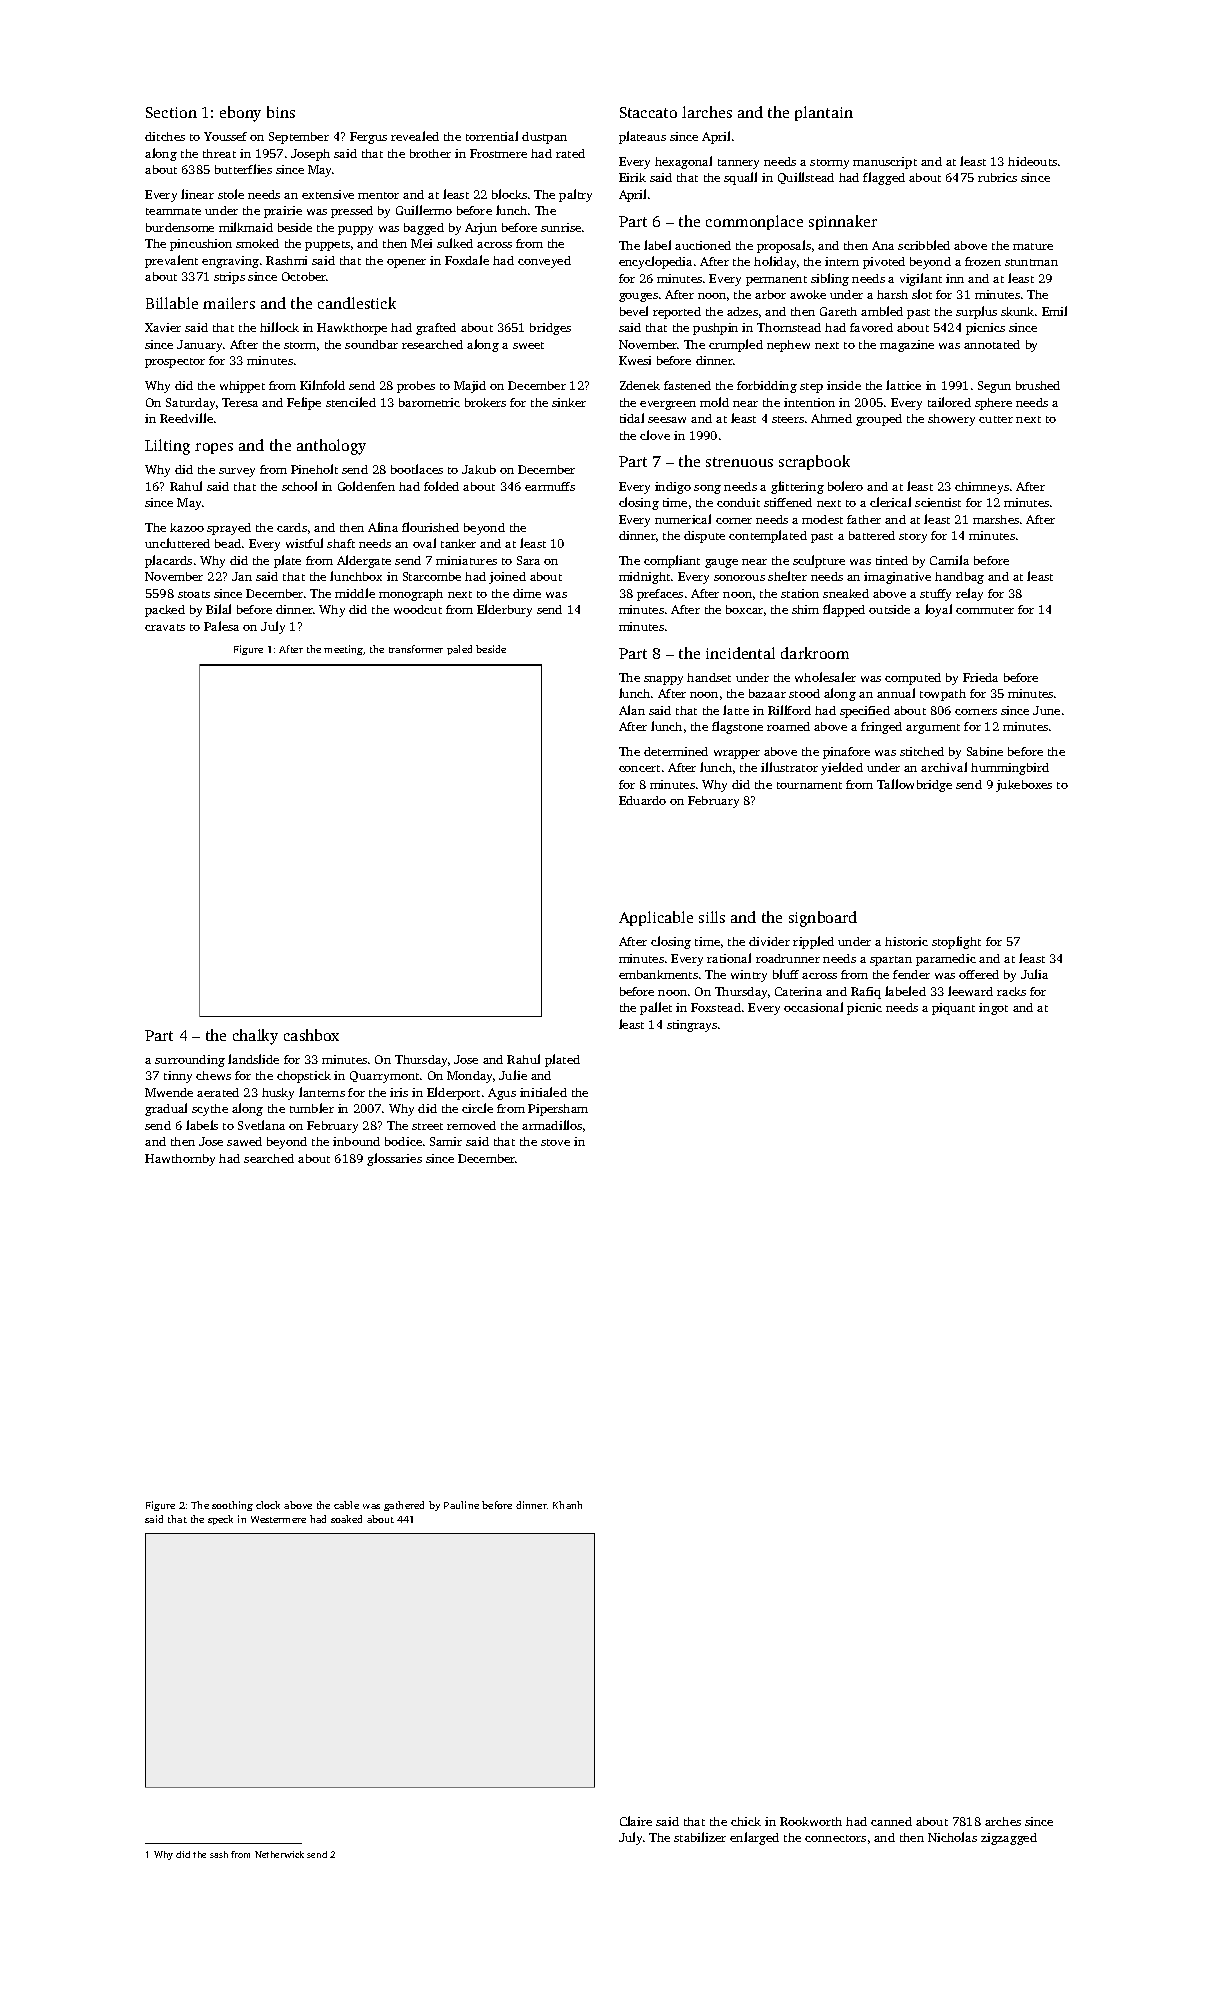 The image size is (1214, 1999). I want to click on Staccato, so click(648, 112).
